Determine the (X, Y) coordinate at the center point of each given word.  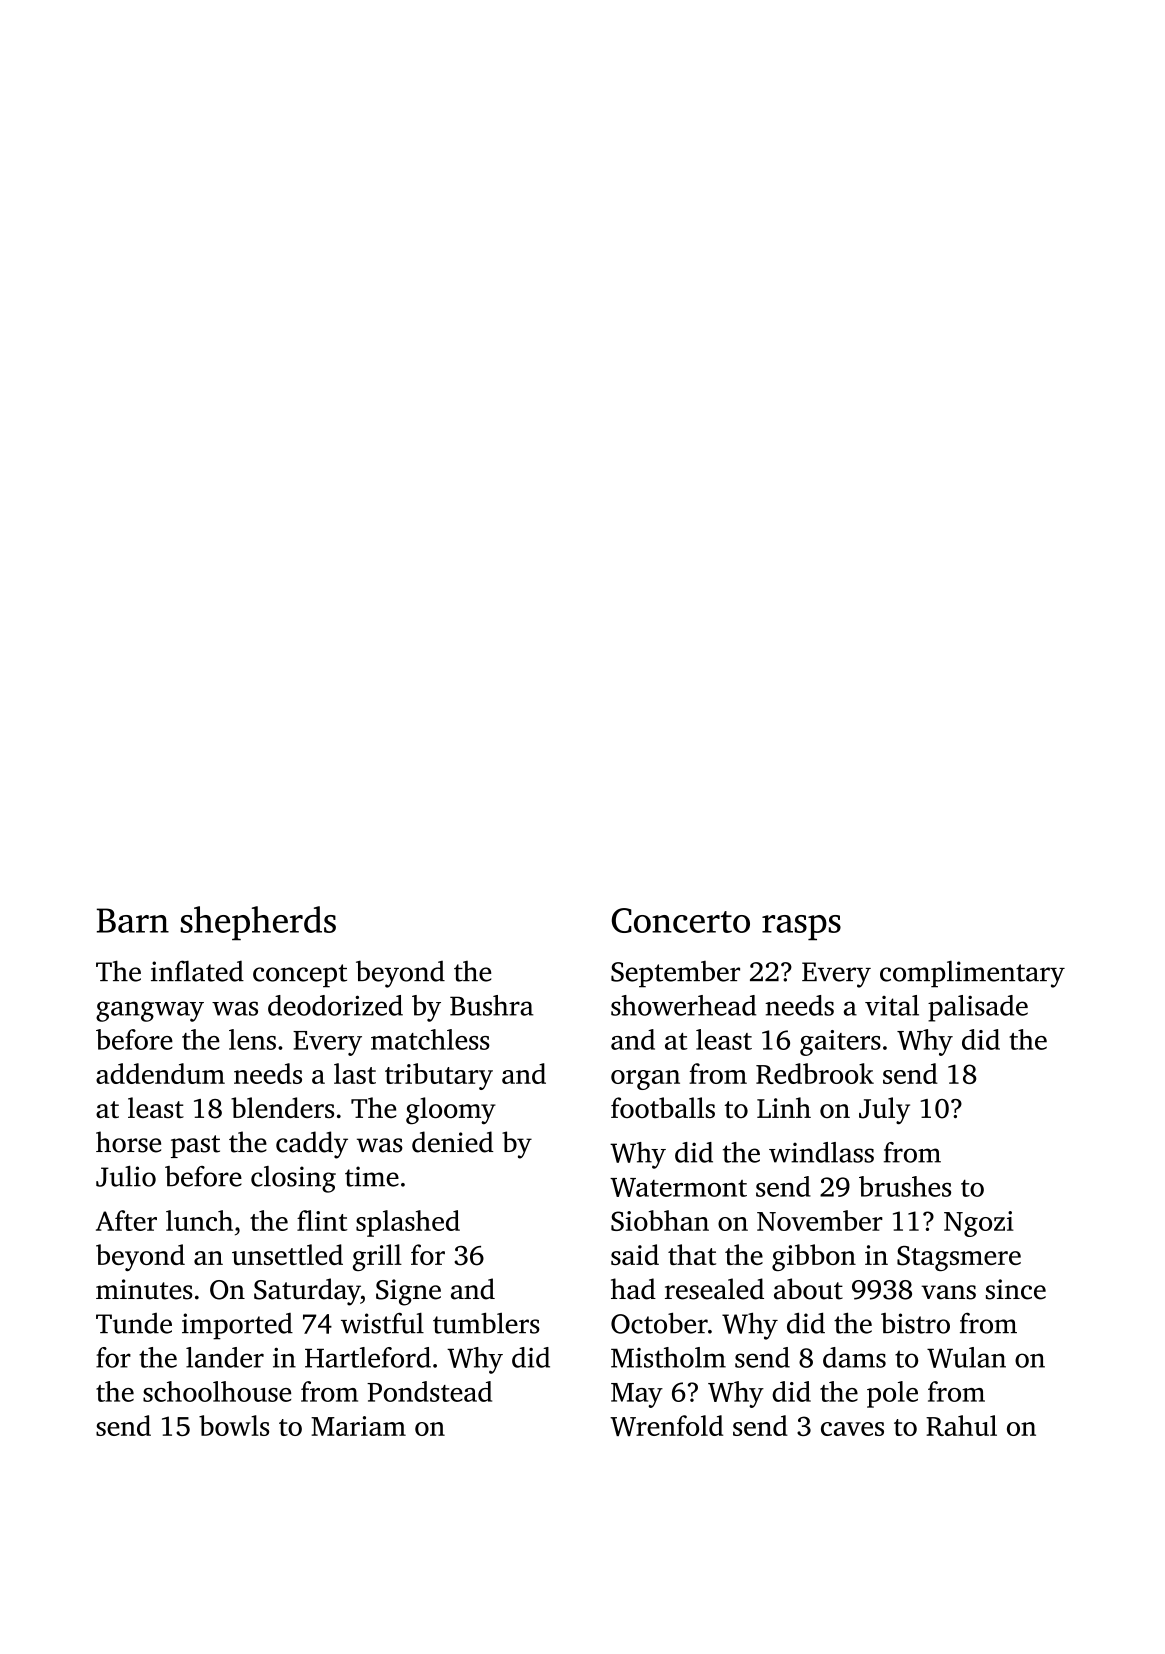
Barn (133, 920)
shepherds (258, 923)
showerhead (683, 1005)
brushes (905, 1186)
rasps (801, 927)
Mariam (358, 1426)
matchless (430, 1039)
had (633, 1289)
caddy (312, 1145)
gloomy (451, 1111)
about (808, 1289)
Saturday (307, 1292)
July (884, 1111)
